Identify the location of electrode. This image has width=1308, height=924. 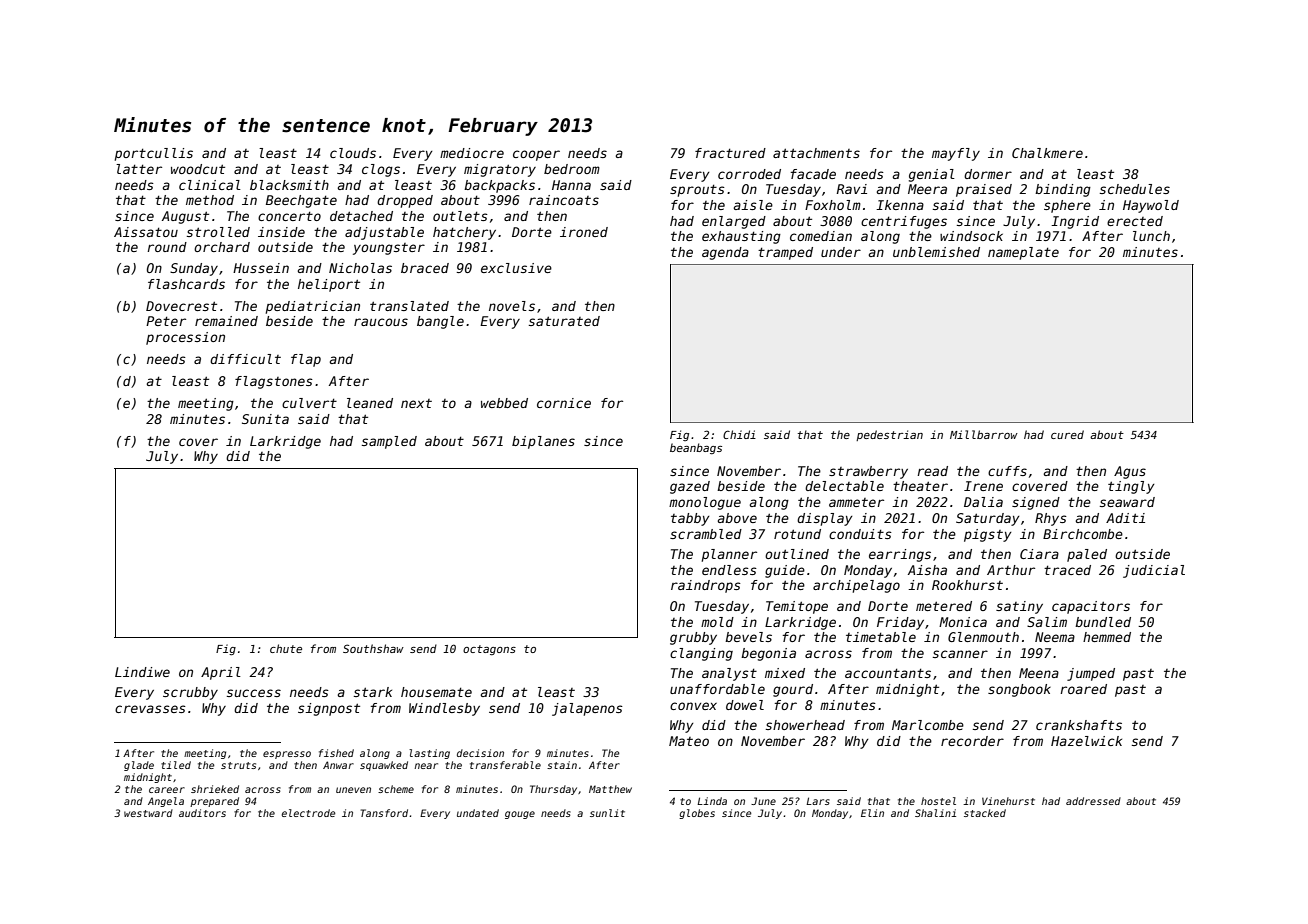
(309, 813).
